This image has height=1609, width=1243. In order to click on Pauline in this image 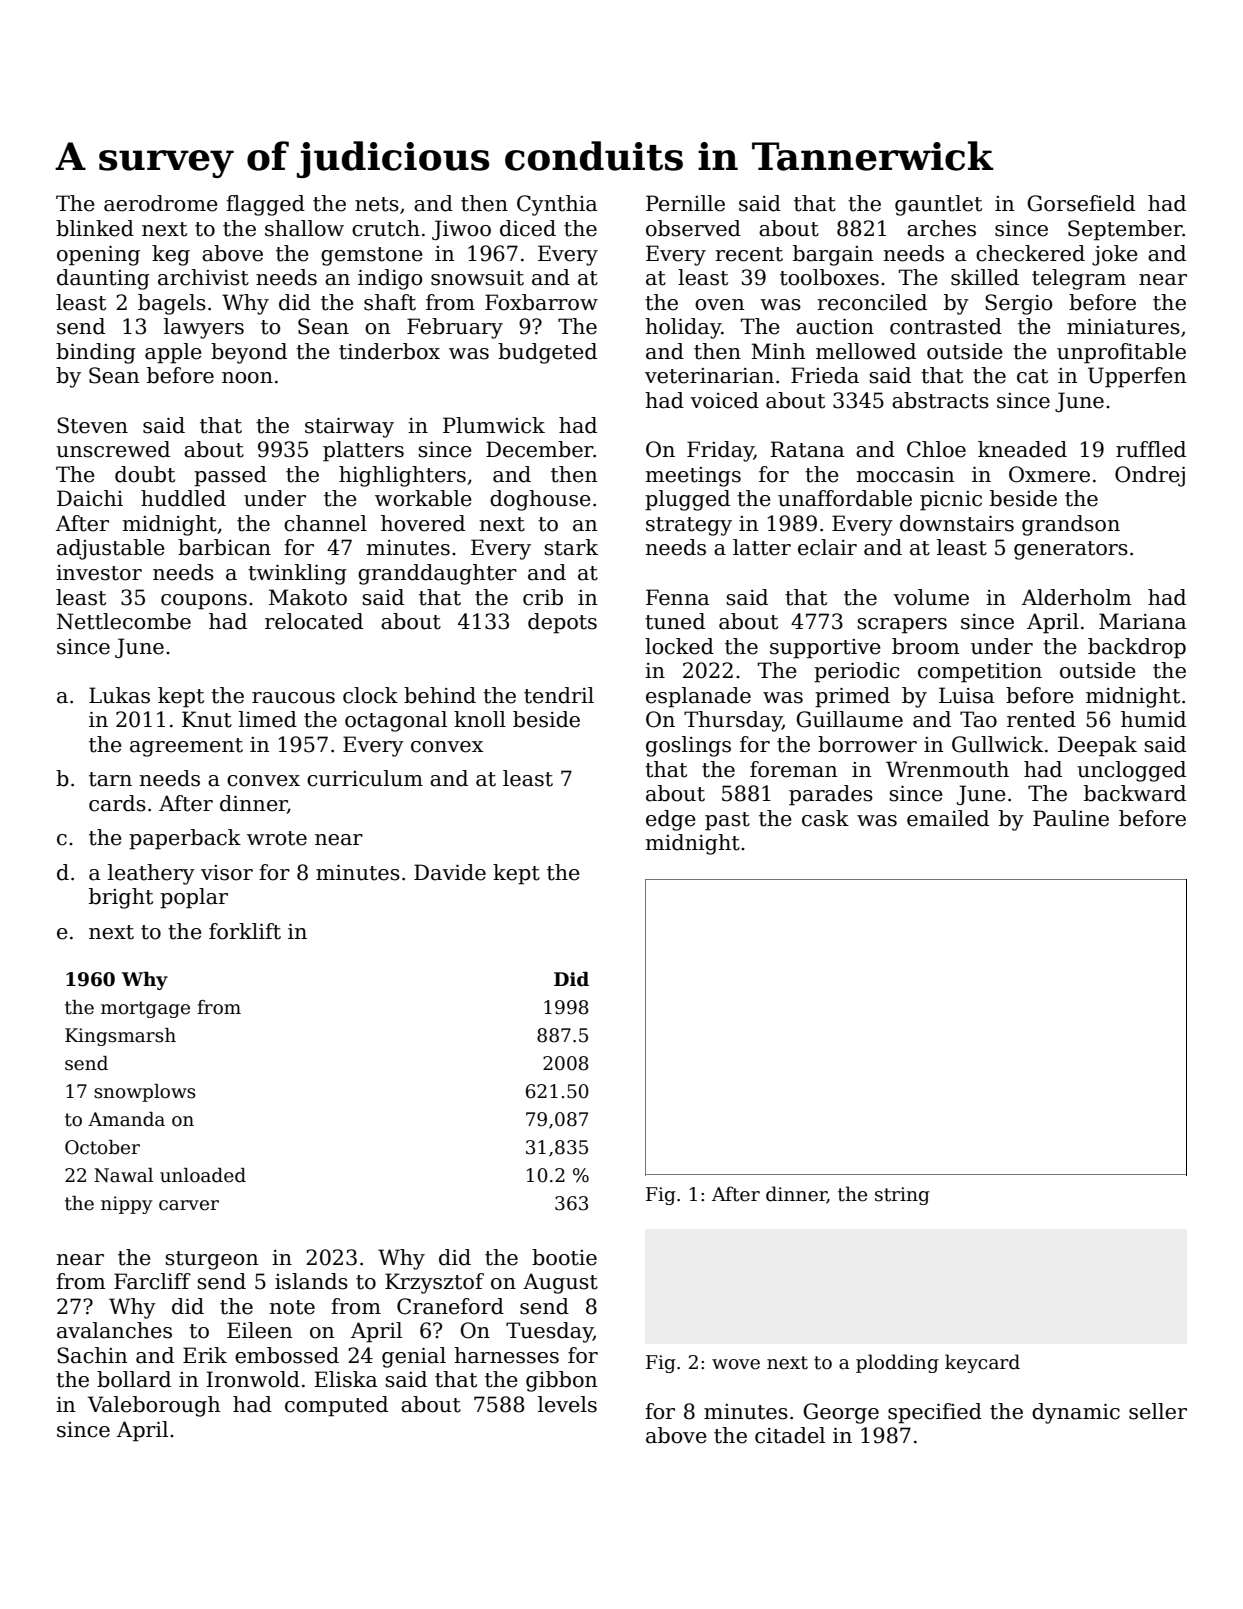, I will do `click(1071, 818)`.
